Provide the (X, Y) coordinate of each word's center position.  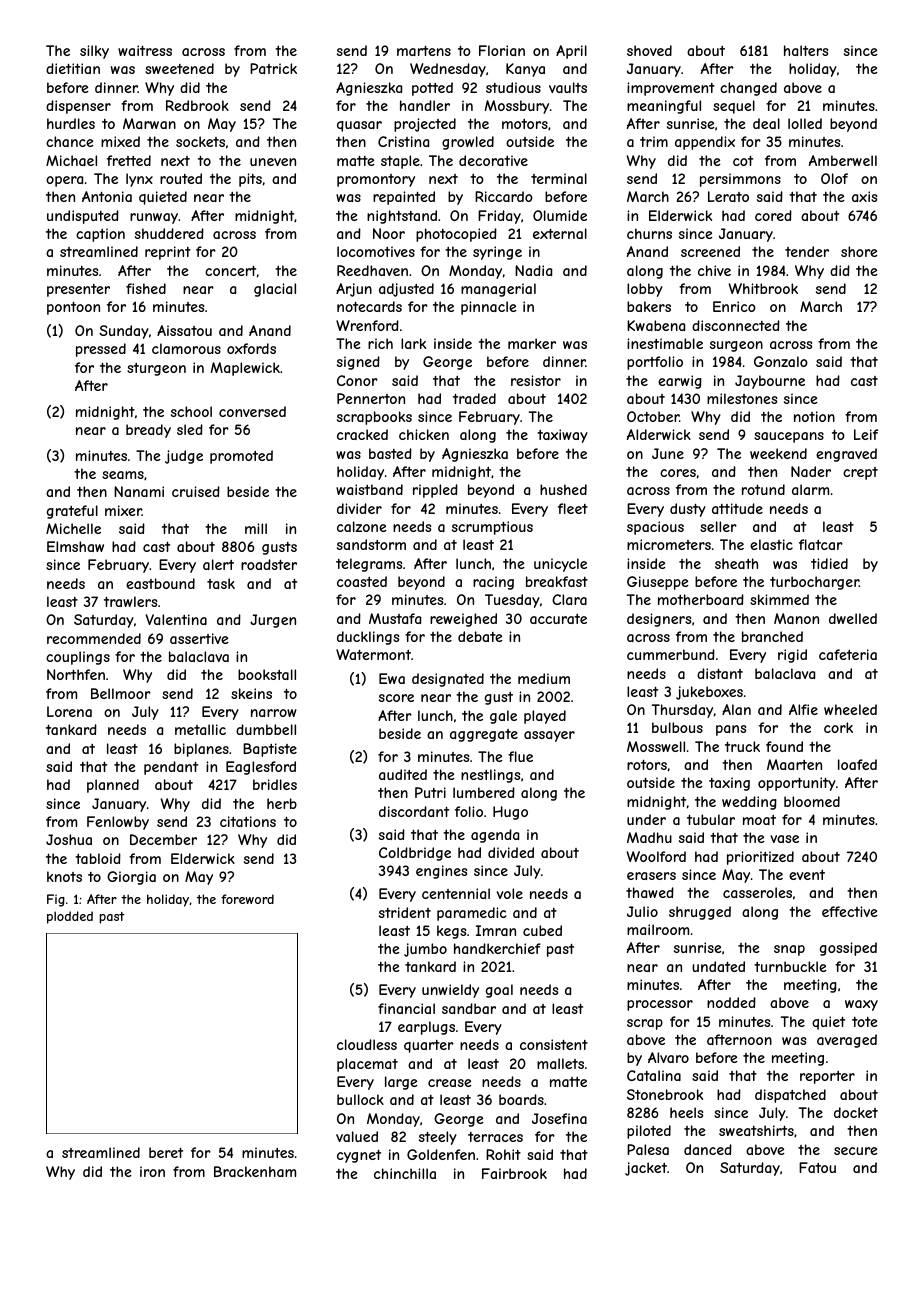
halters (806, 50)
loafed (857, 764)
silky (94, 52)
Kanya (525, 70)
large (401, 1083)
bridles (275, 784)
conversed (252, 411)
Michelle (73, 528)
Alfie (803, 709)
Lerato (728, 196)
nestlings (490, 776)
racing (493, 583)
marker (532, 343)
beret (166, 1152)
